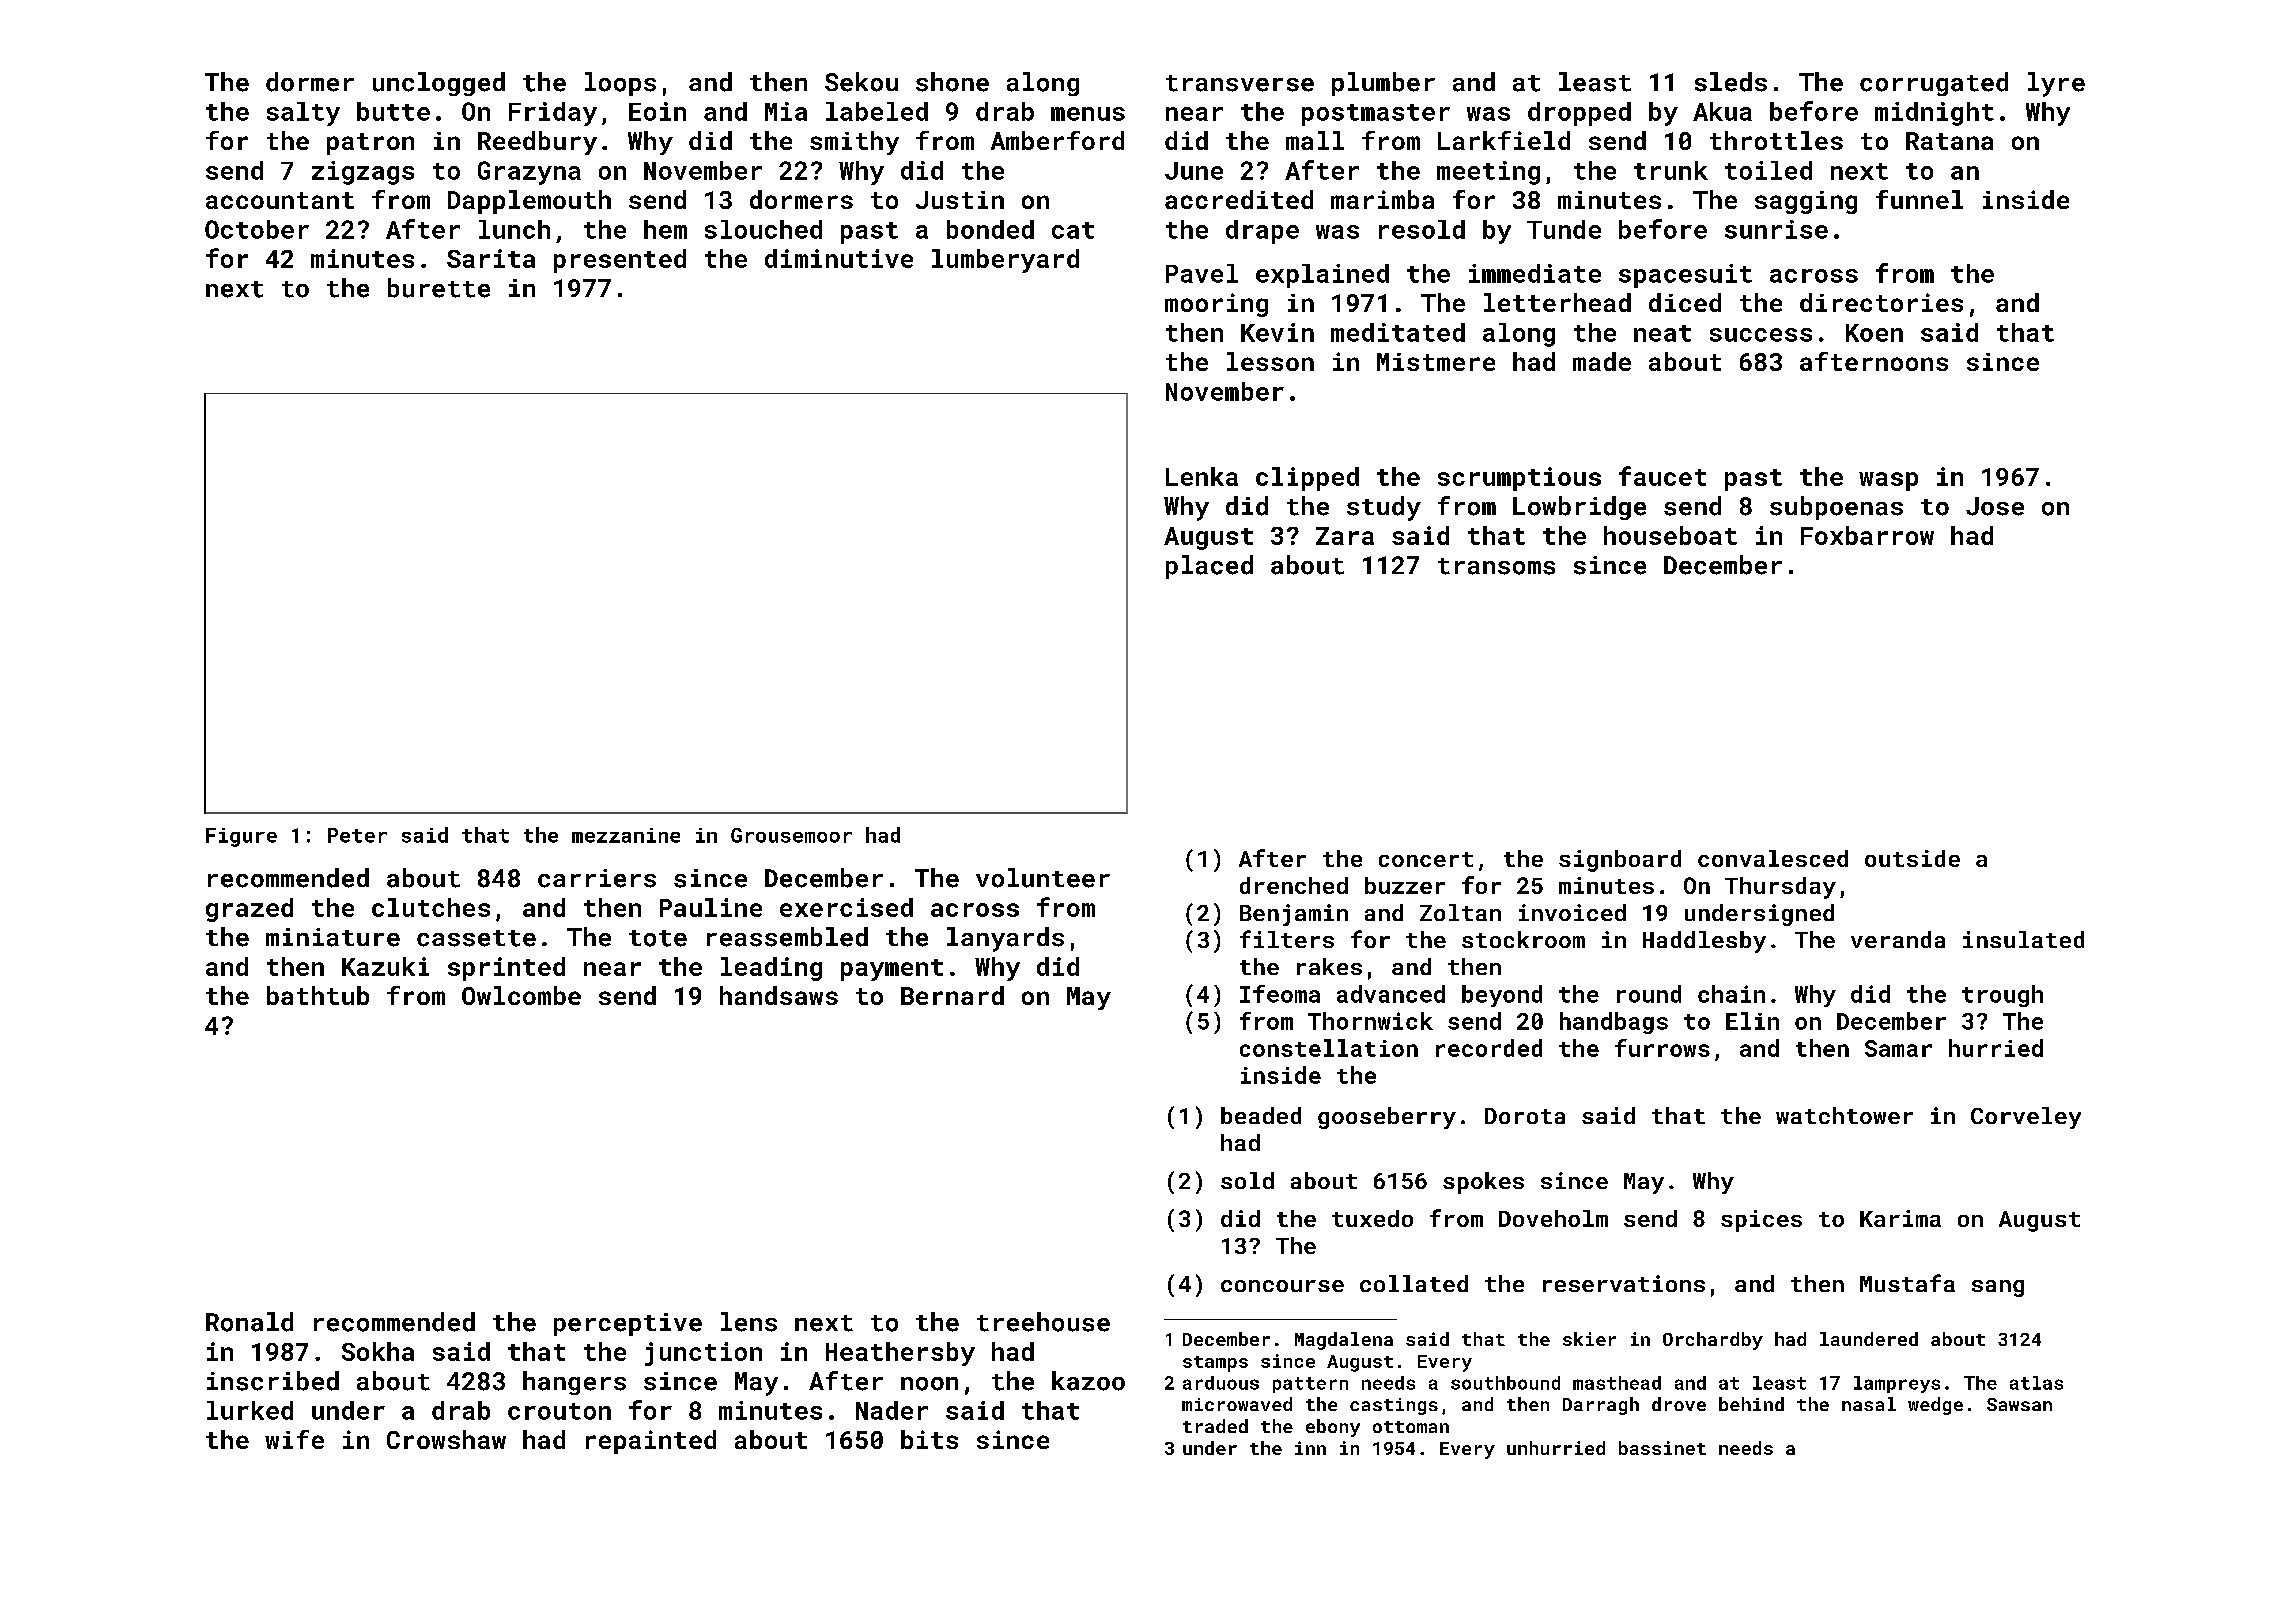  I want to click on constellation, so click(1329, 1048).
